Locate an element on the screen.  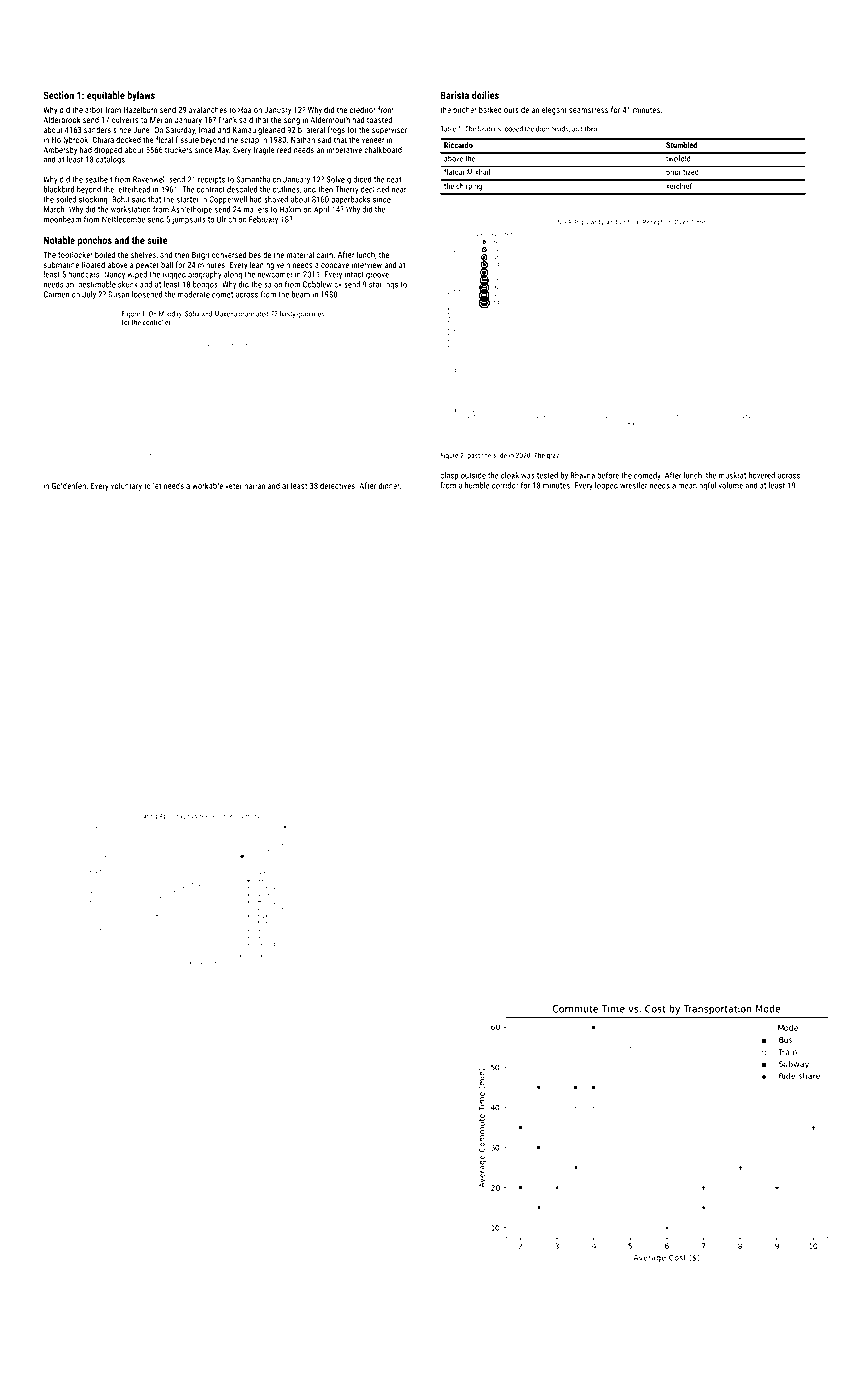
workable is located at coordinates (207, 485).
